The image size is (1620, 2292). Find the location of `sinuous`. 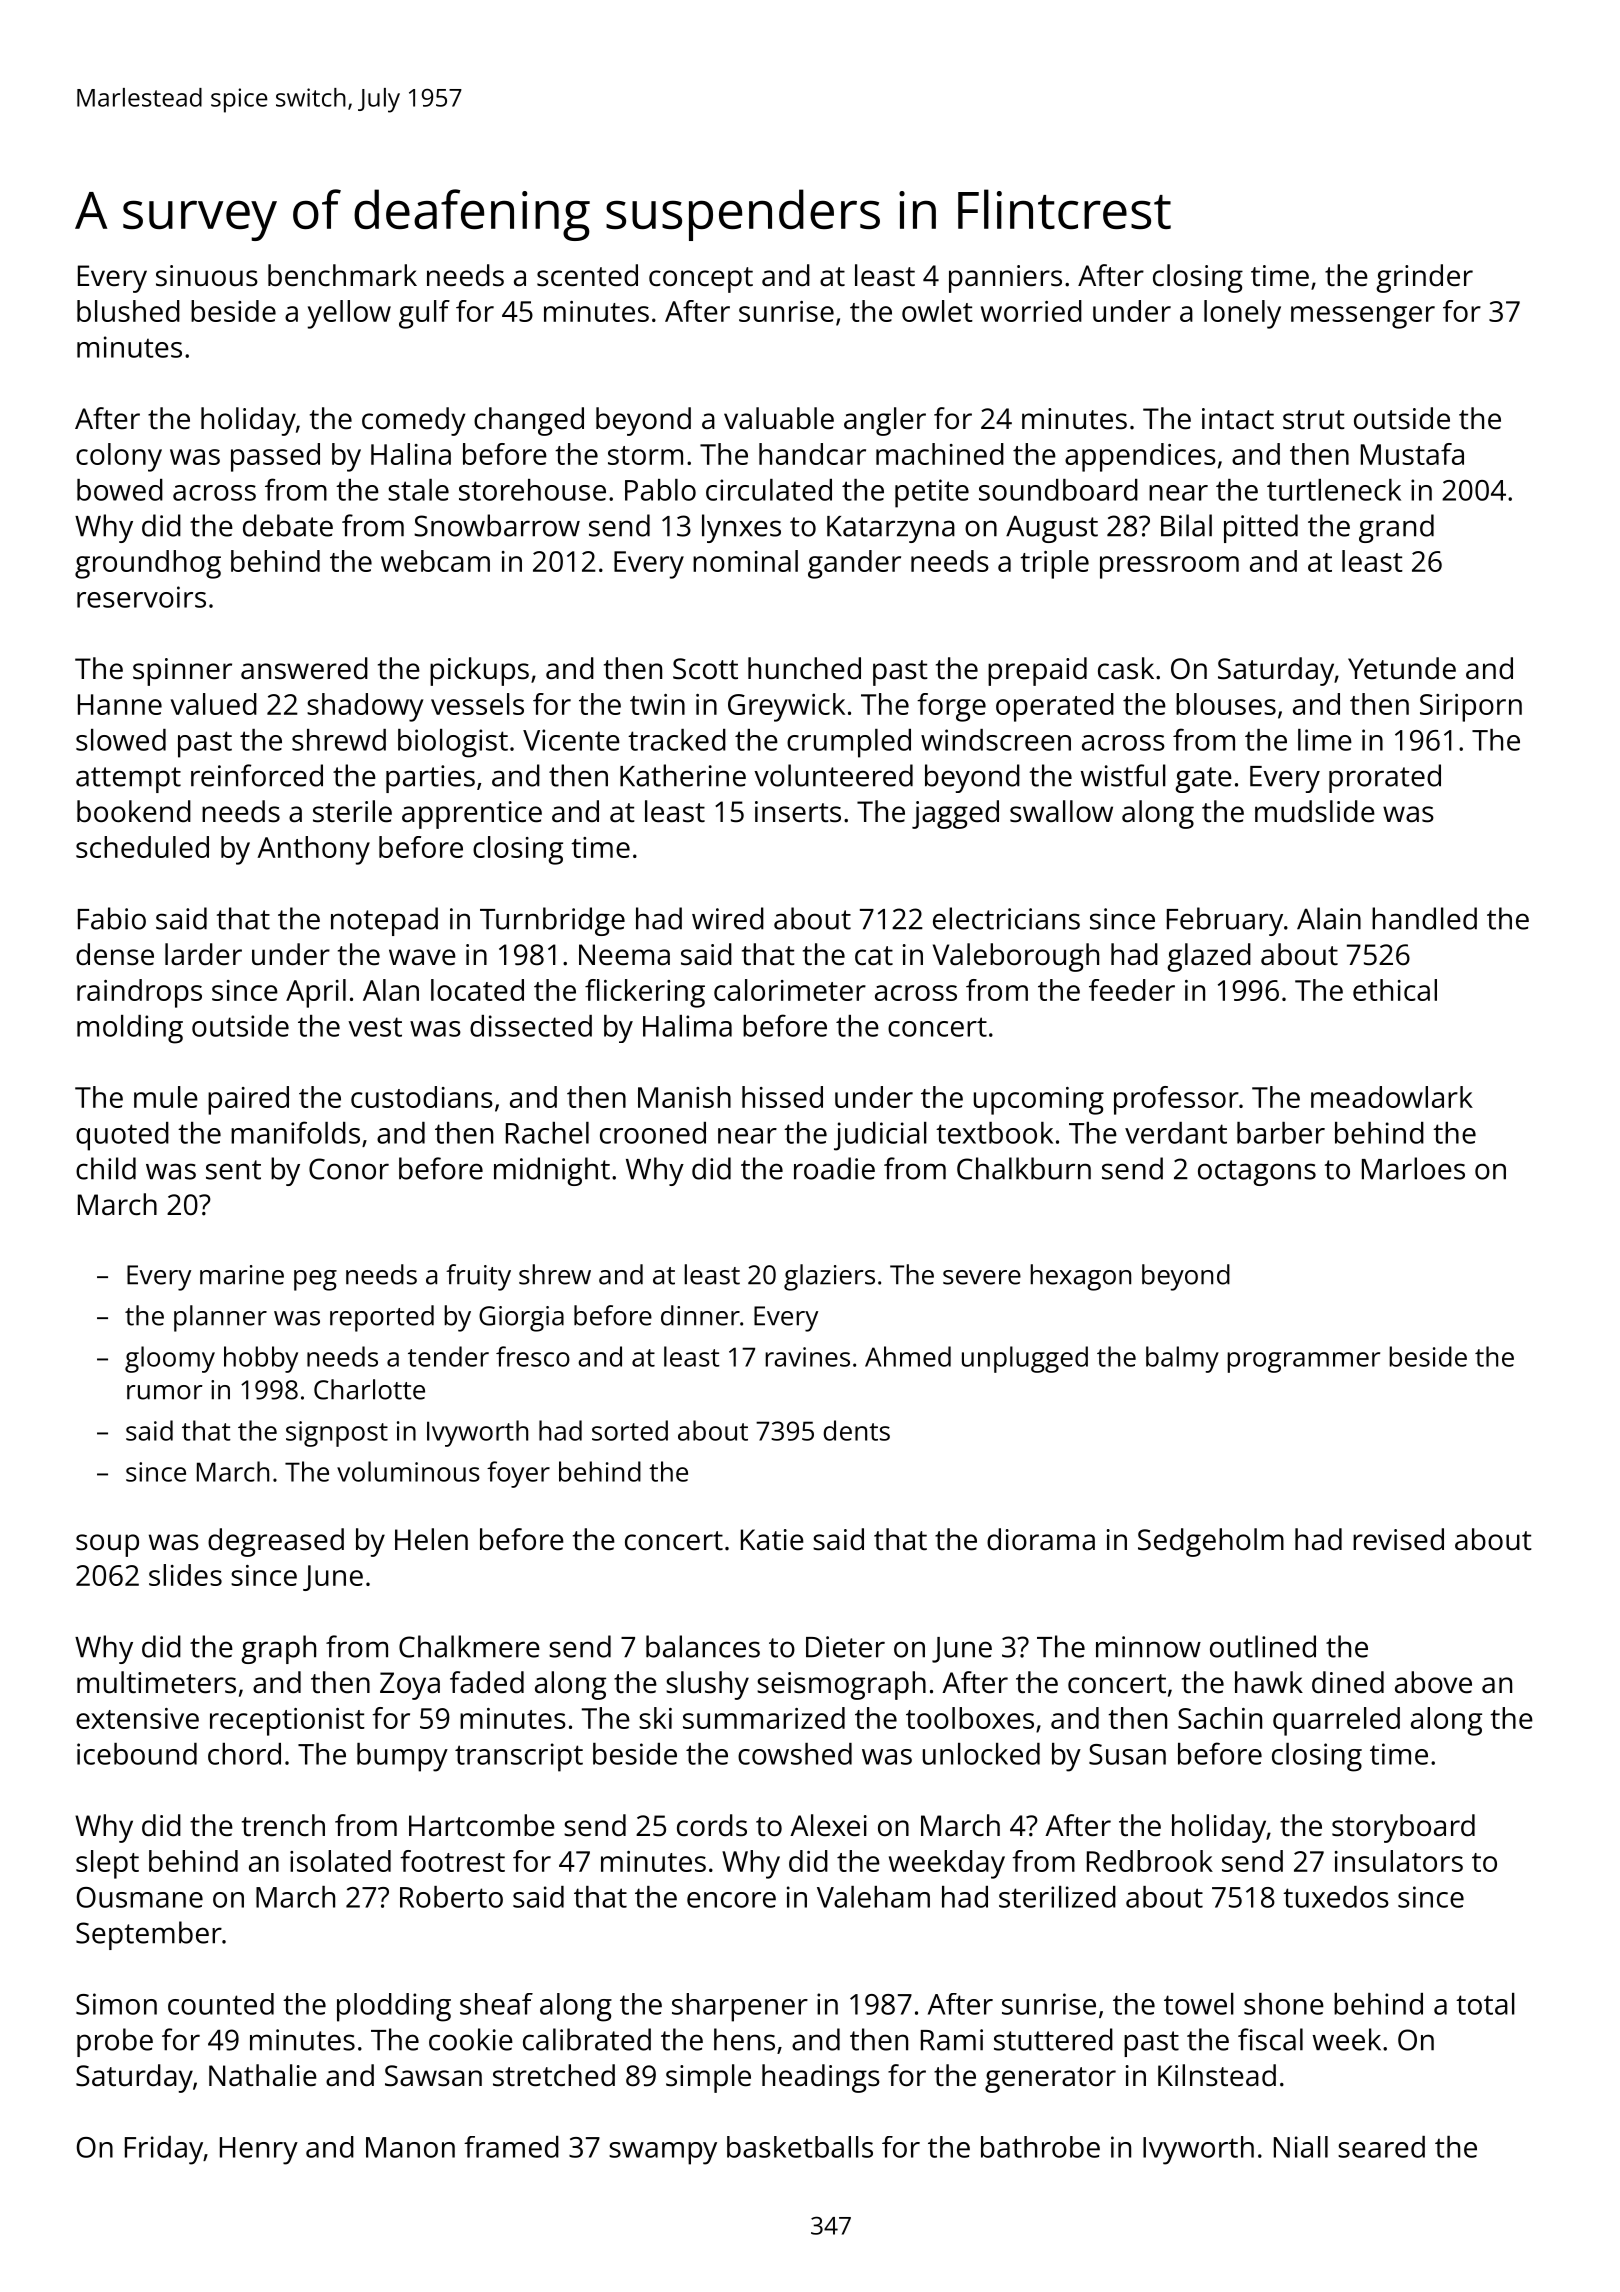

sinuous is located at coordinates (207, 276).
